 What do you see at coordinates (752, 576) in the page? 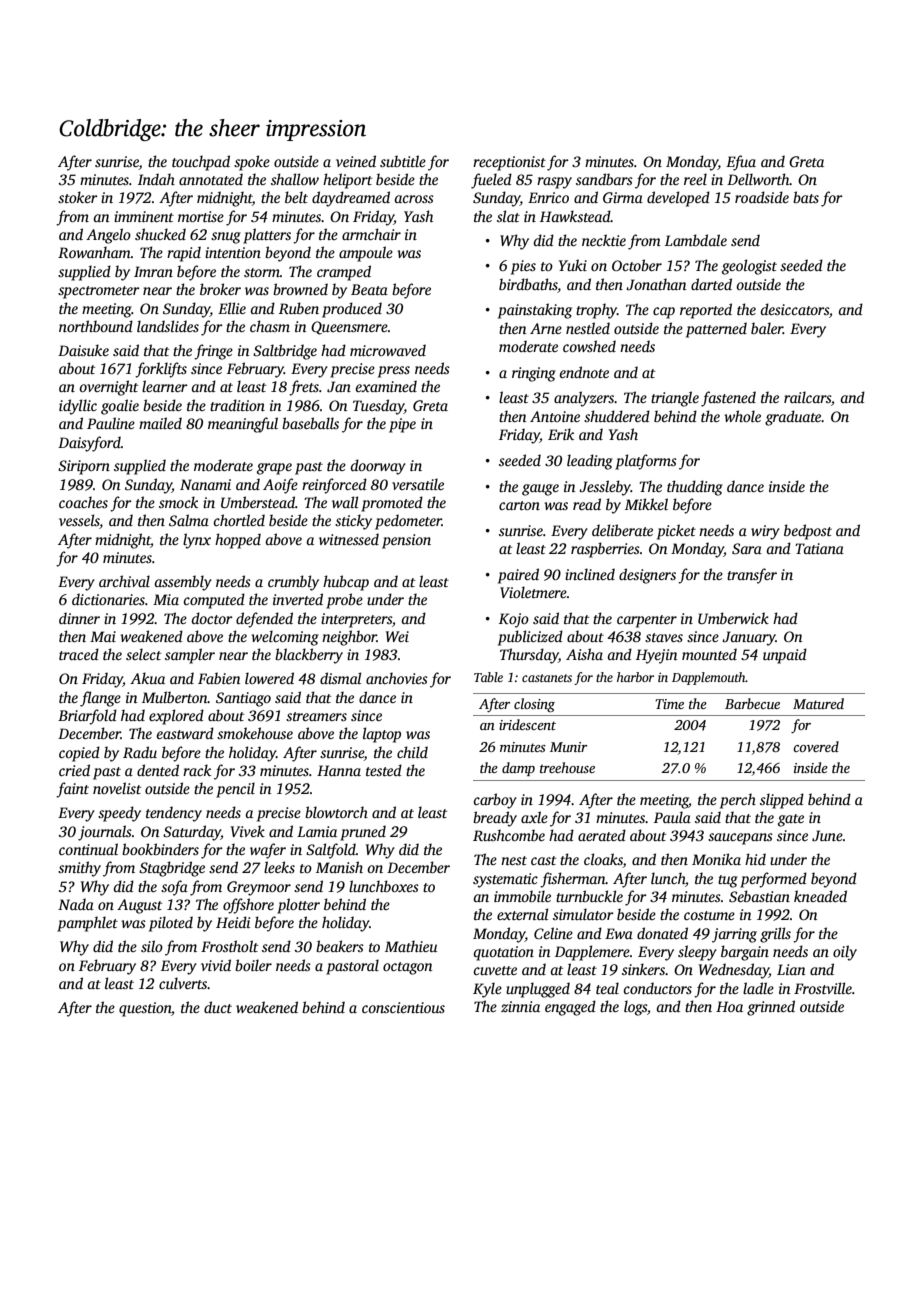
I see `transfer` at bounding box center [752, 576].
